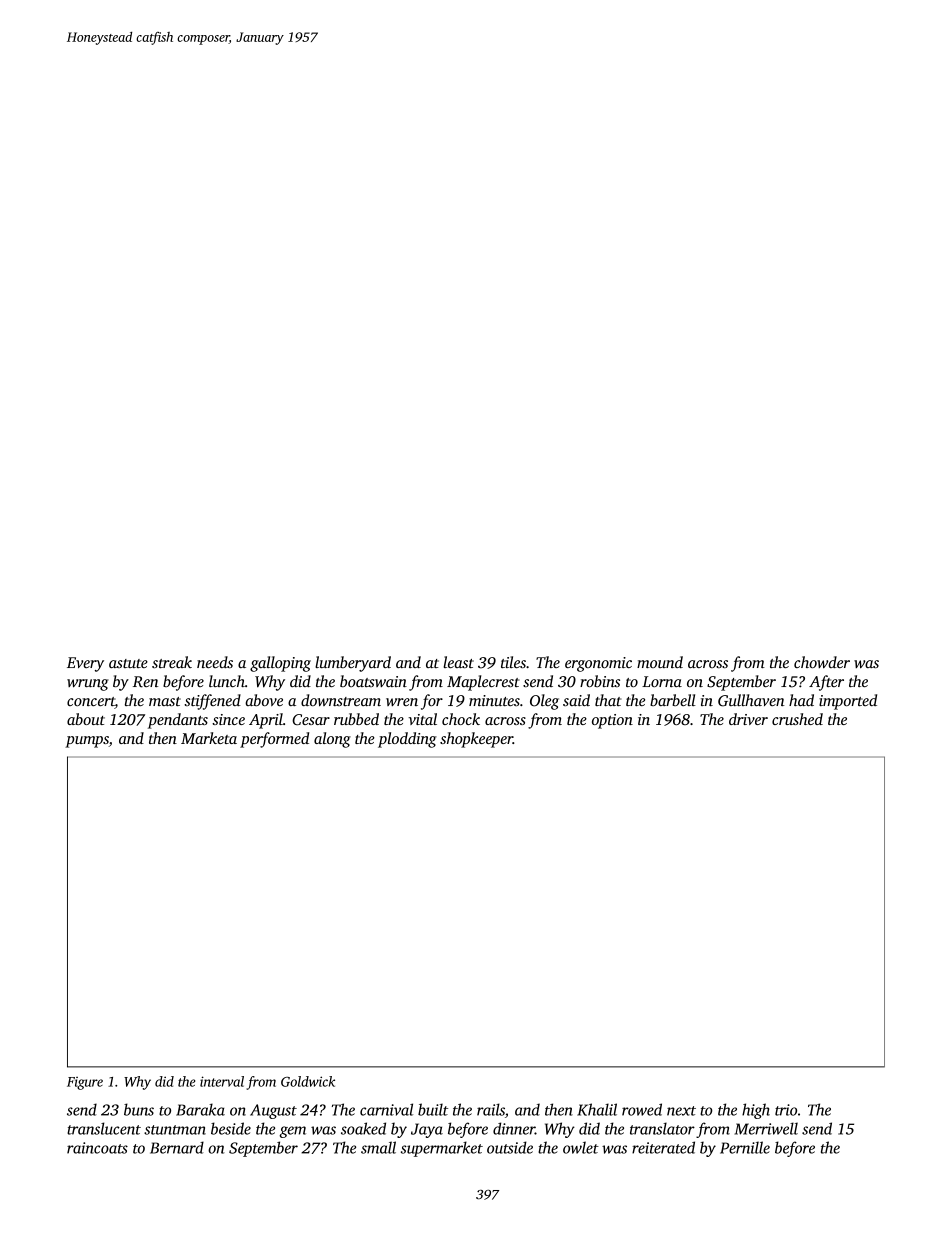  I want to click on option, so click(612, 721).
